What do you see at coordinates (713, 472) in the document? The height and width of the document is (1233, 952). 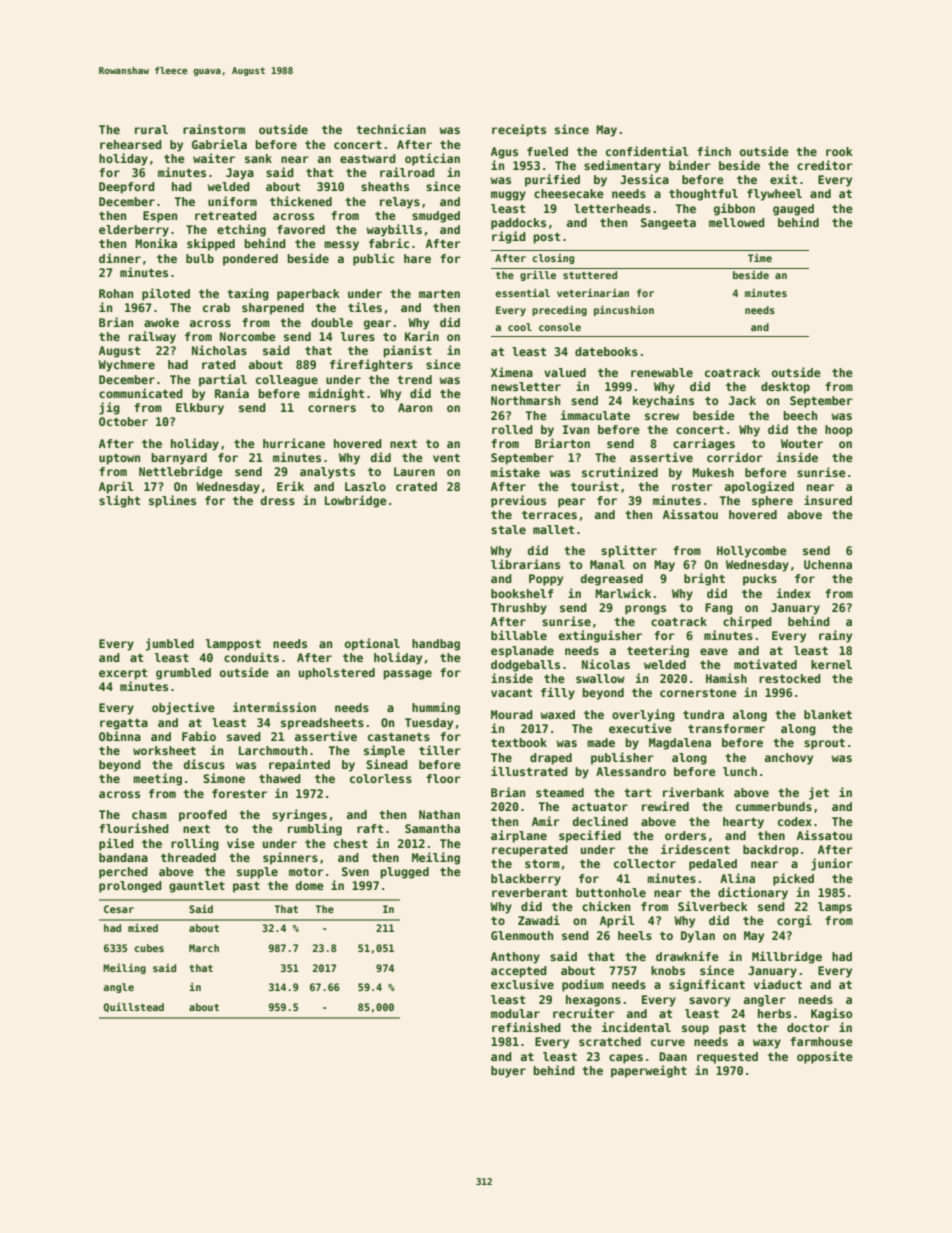 I see `Mukesh` at bounding box center [713, 472].
